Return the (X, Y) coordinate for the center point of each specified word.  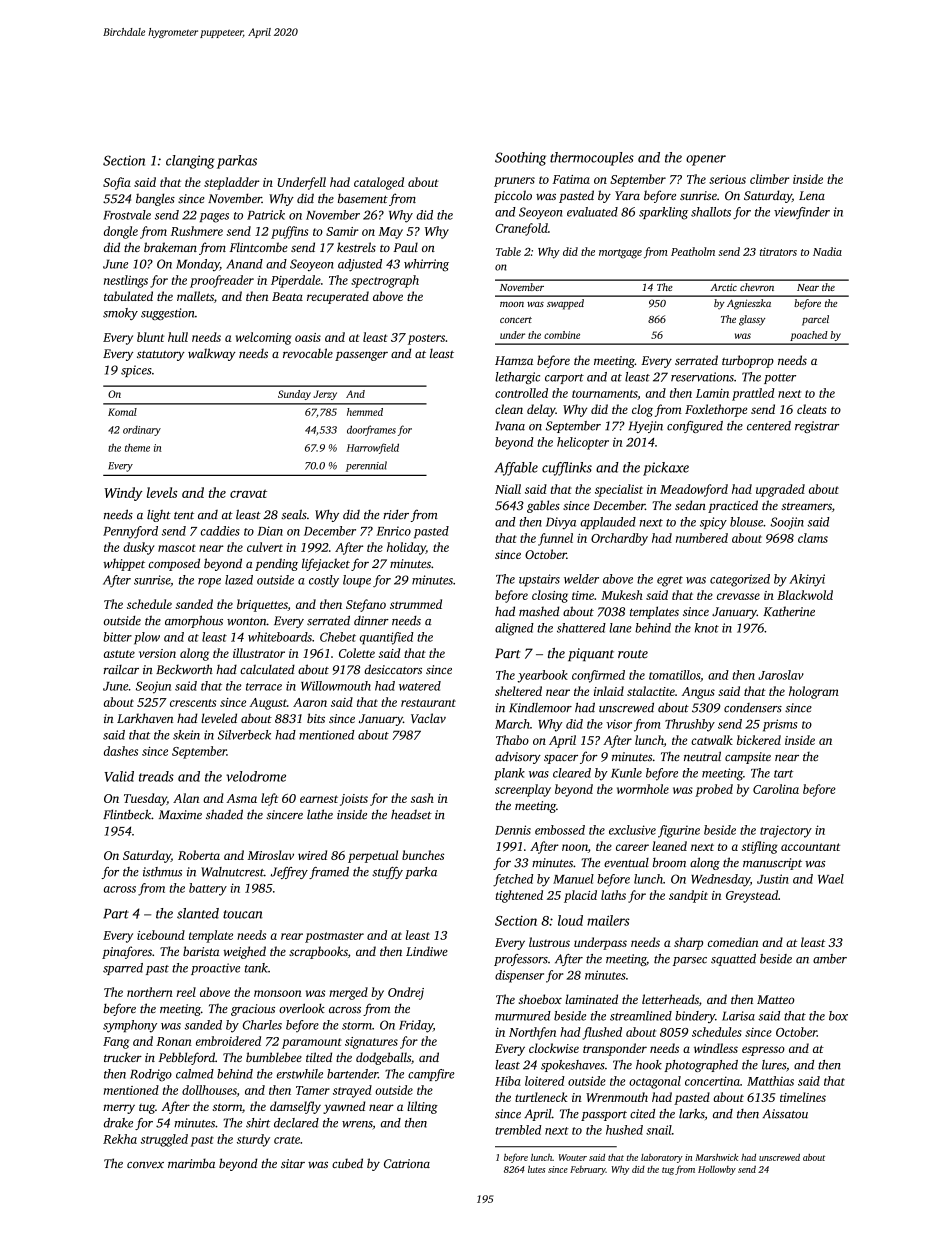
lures (774, 1065)
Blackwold (805, 595)
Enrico (394, 531)
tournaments (605, 395)
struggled (164, 1140)
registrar (817, 427)
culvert (265, 547)
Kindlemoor (540, 708)
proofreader (222, 281)
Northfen (532, 1033)
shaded (224, 814)
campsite (748, 758)
